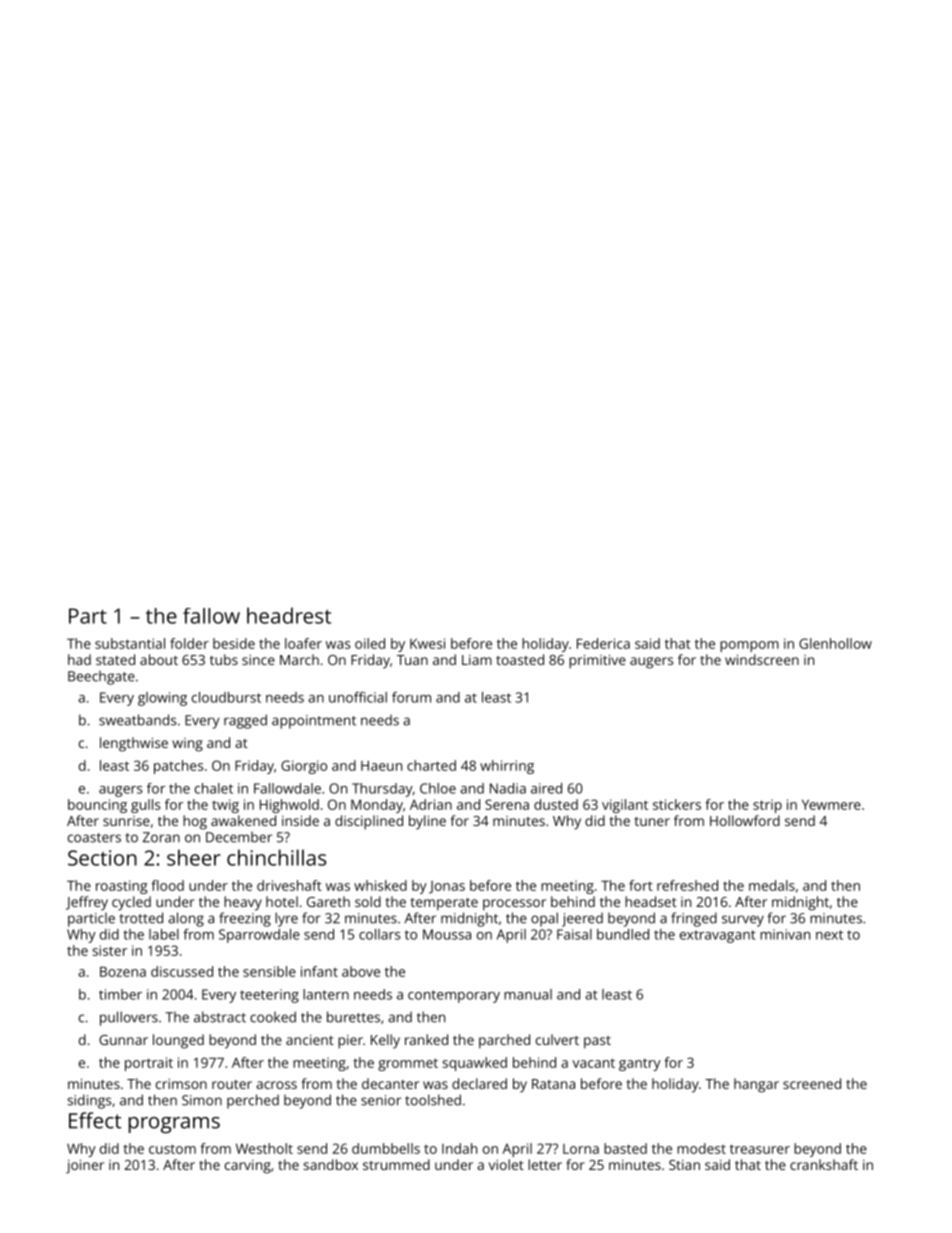 The height and width of the screenshot is (1233, 952). What do you see at coordinates (289, 615) in the screenshot?
I see `headrest` at bounding box center [289, 615].
